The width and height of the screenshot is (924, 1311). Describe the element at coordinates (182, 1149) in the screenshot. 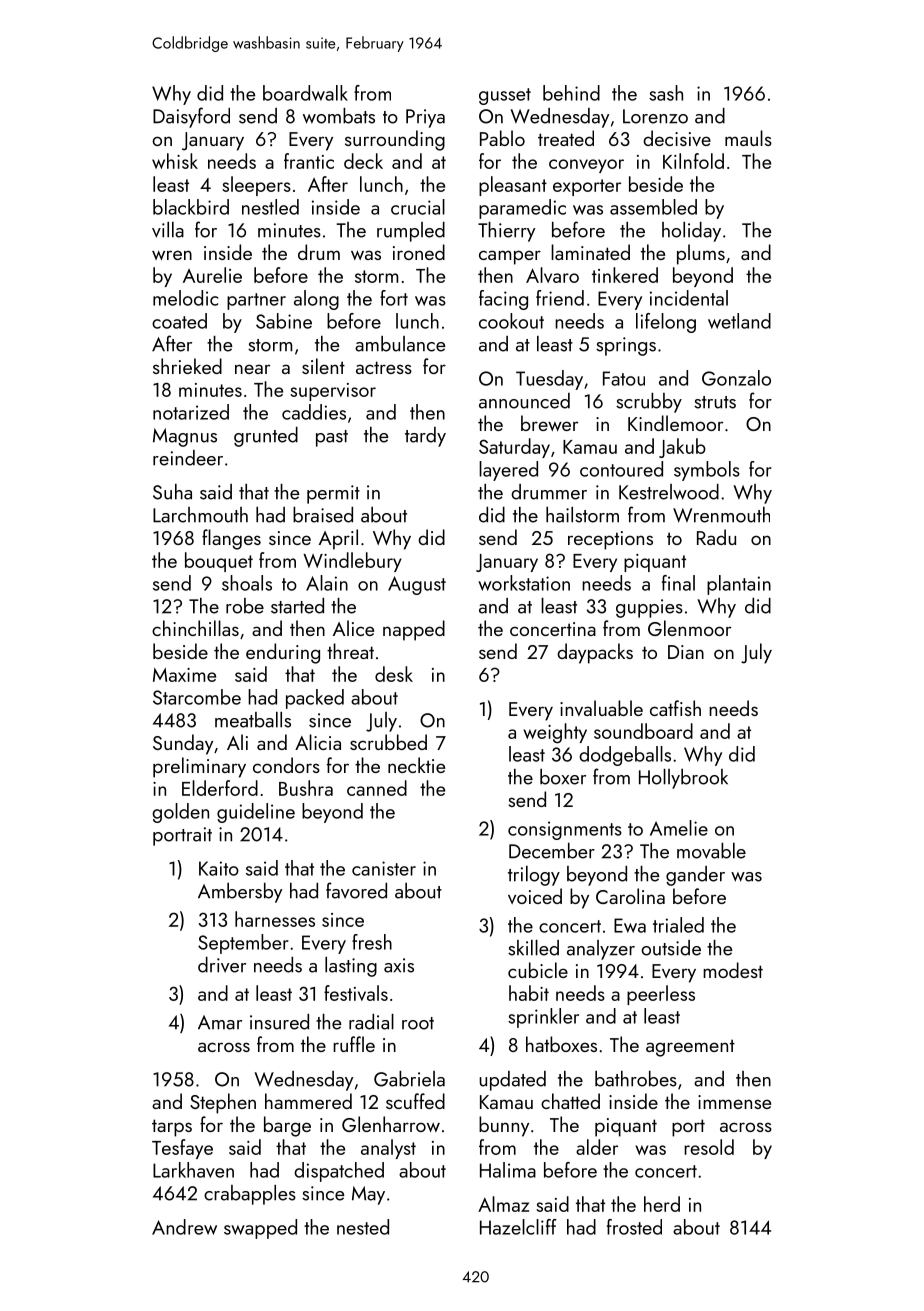

I see `Tesfaye` at that location.
